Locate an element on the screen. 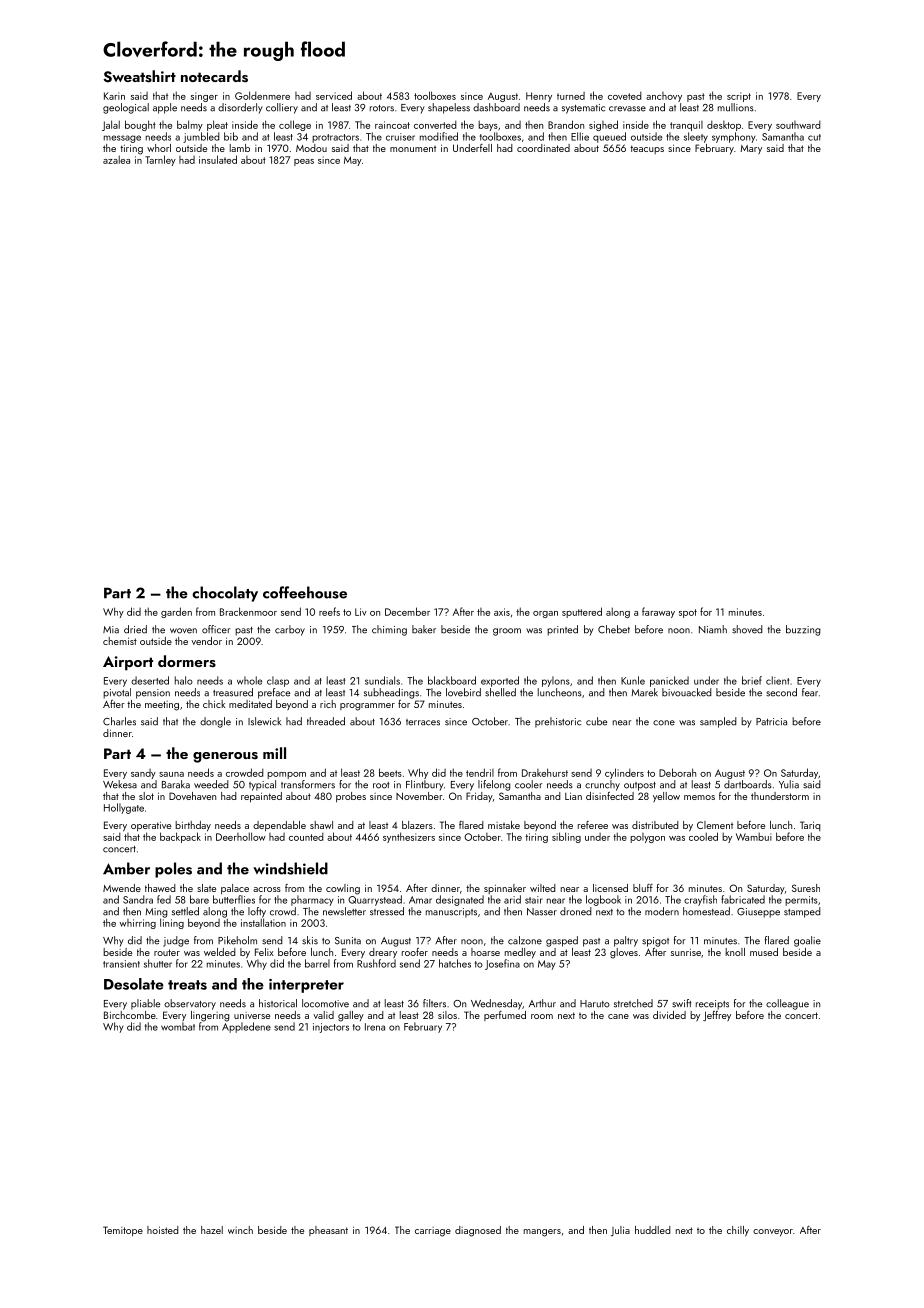  sampled is located at coordinates (718, 722).
